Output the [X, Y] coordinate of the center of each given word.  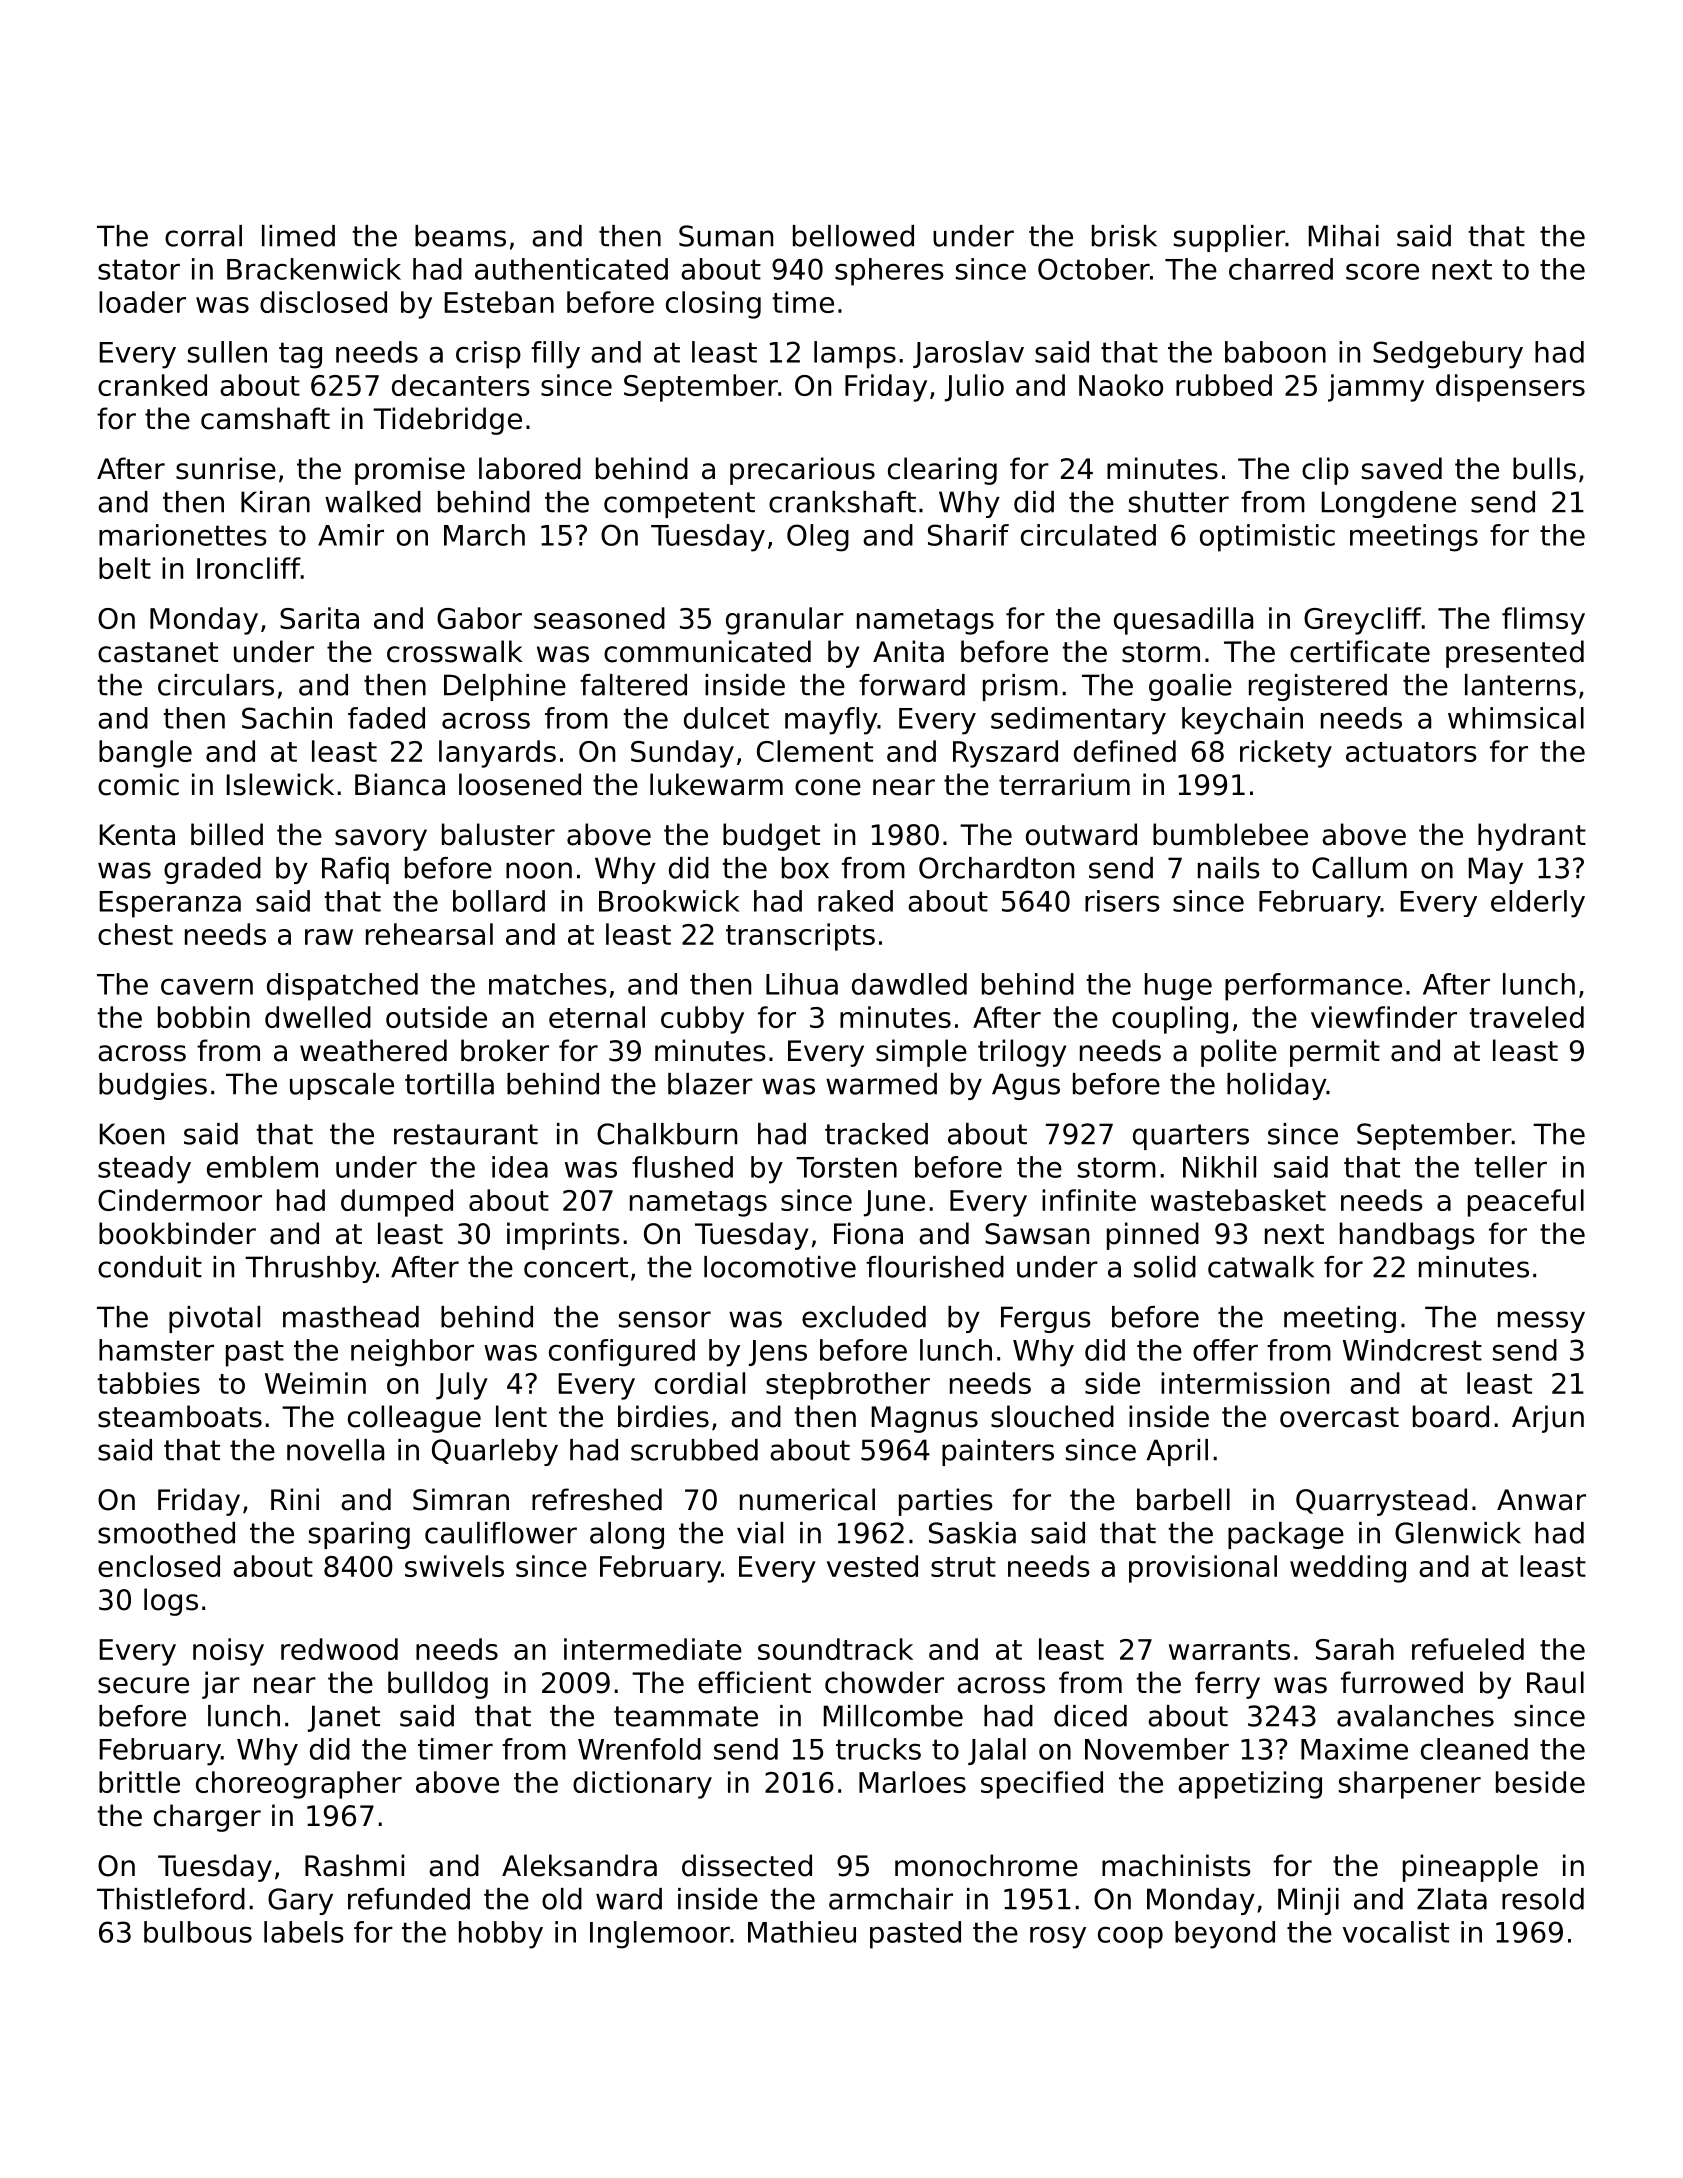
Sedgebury [1448, 355]
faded [386, 718]
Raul [1555, 1682]
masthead [351, 1317]
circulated [1088, 535]
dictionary [642, 1785]
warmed [881, 1084]
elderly [1538, 904]
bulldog [438, 1685]
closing [713, 305]
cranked [152, 385]
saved [1402, 468]
